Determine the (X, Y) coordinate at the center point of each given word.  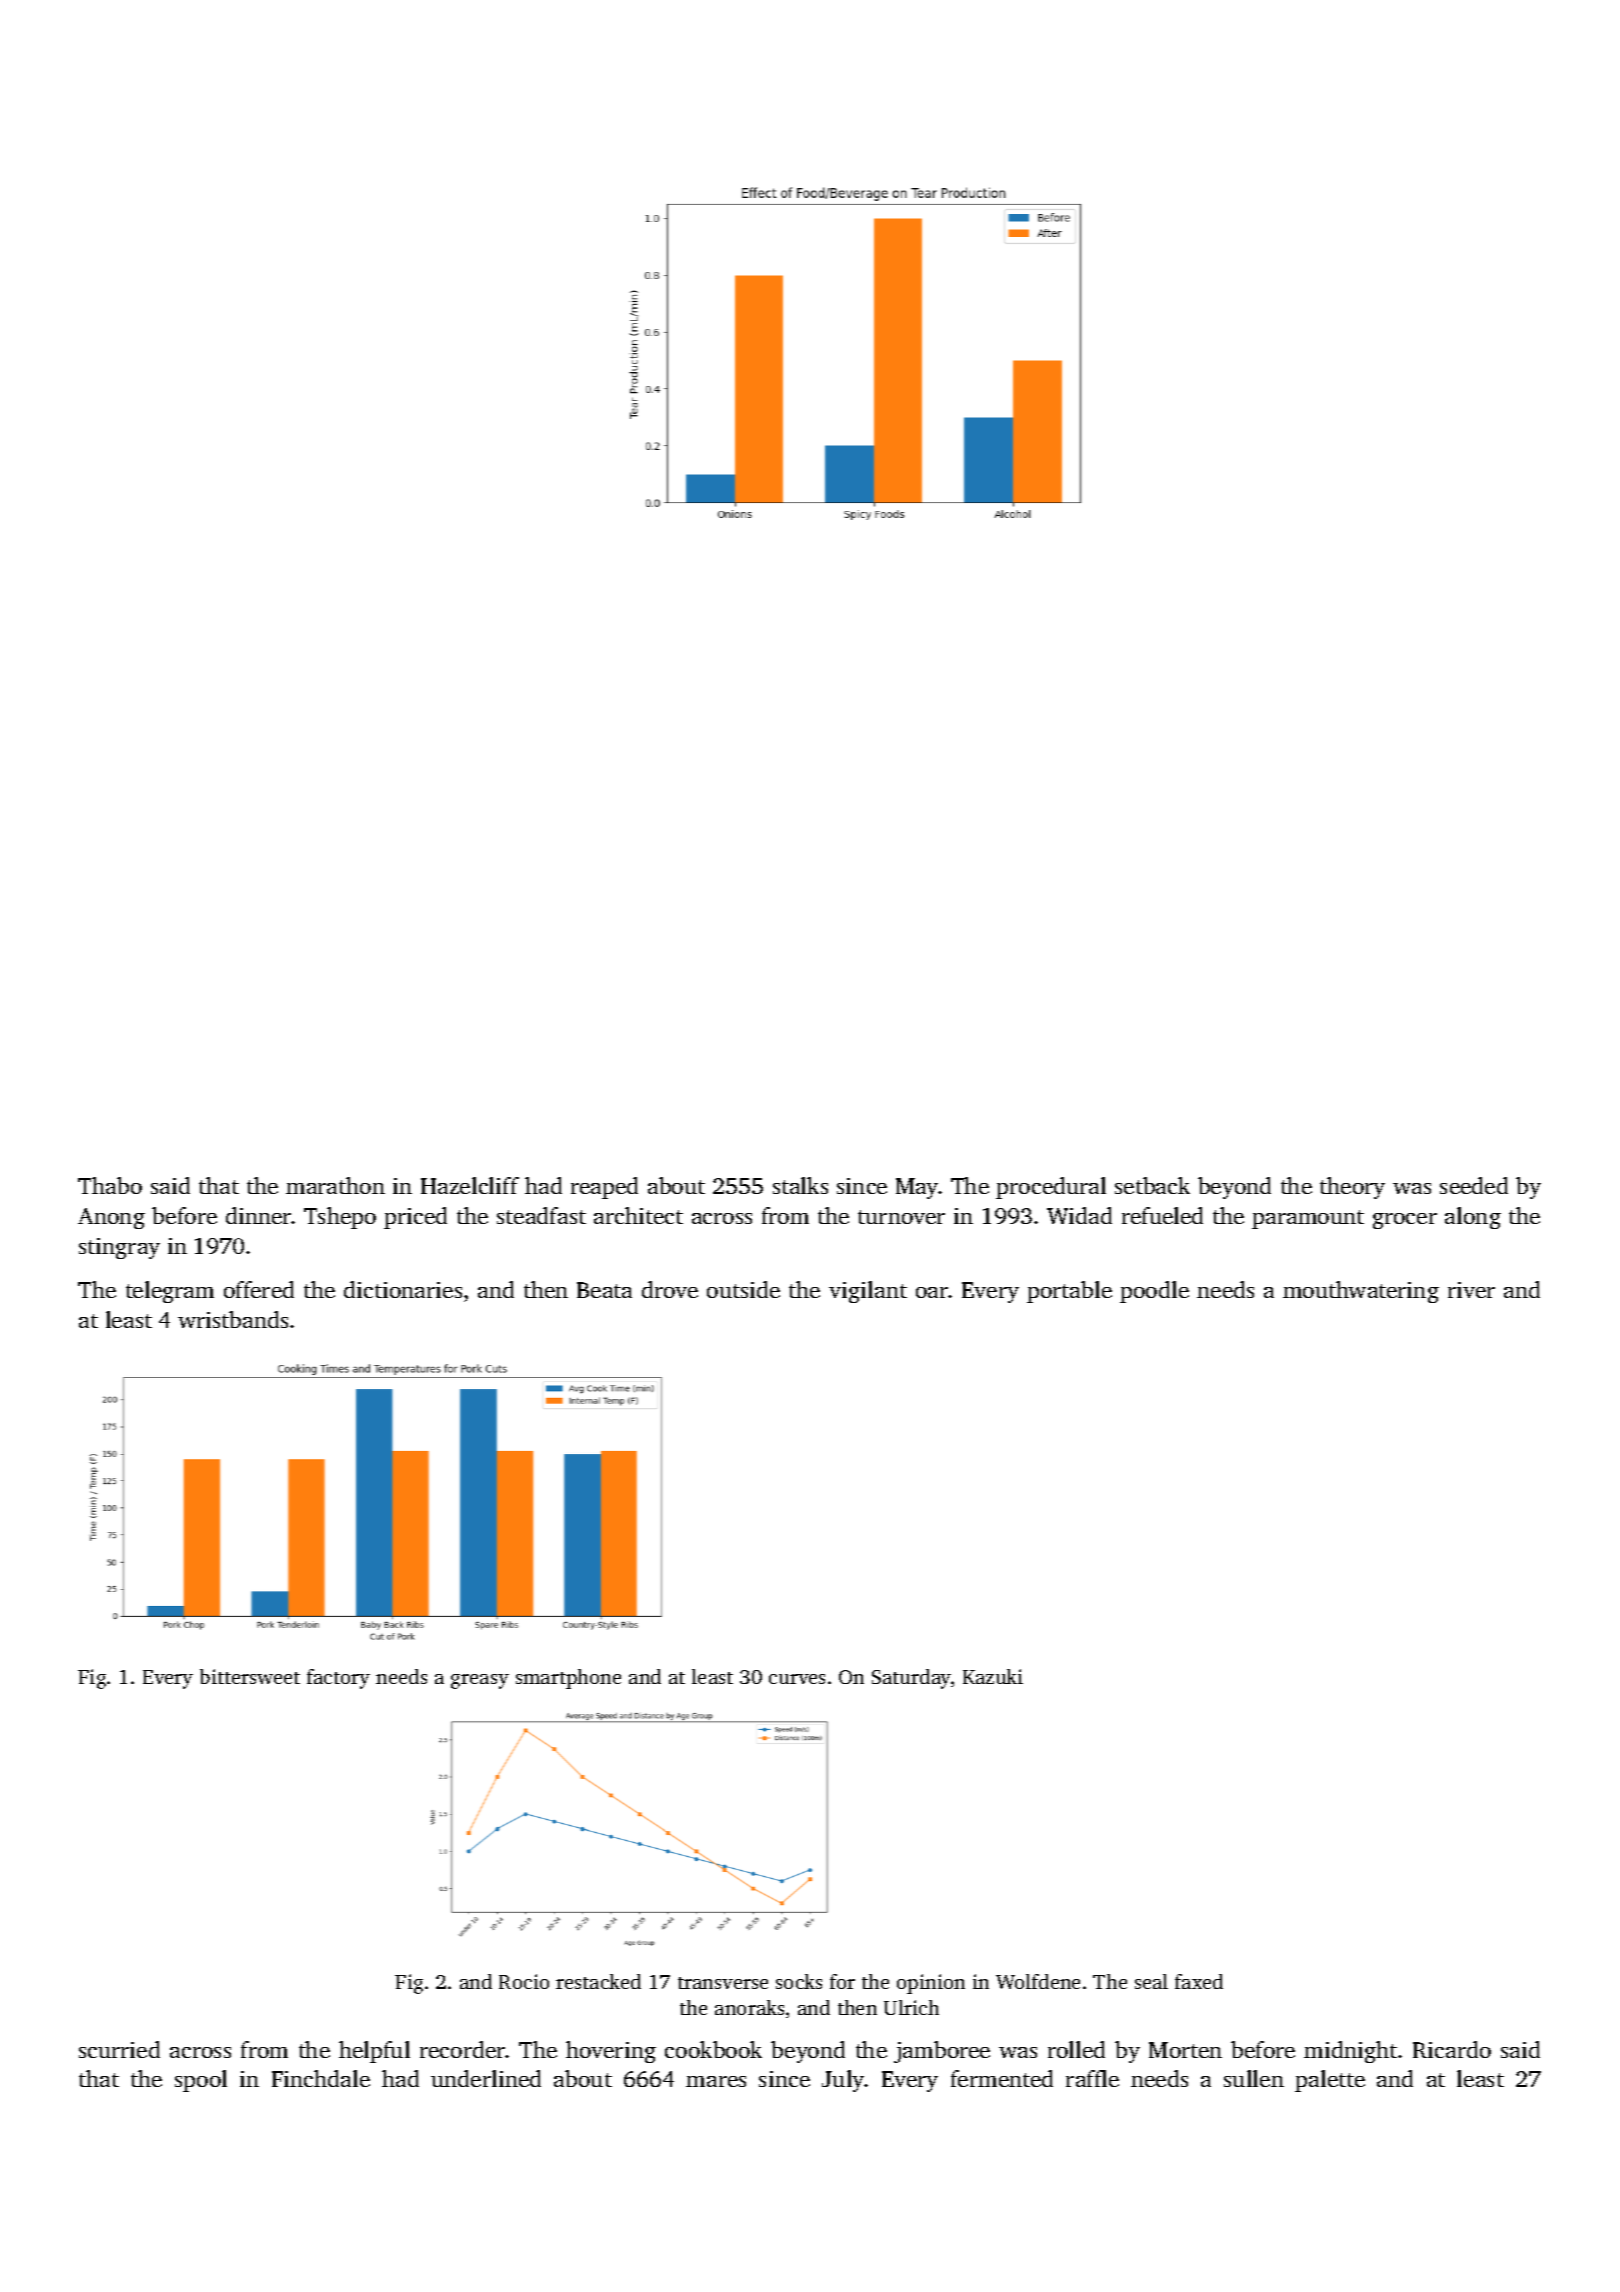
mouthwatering (1361, 1292)
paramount (1308, 1219)
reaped (604, 1188)
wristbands (233, 1319)
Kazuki (993, 1676)
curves (797, 1679)
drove (670, 1289)
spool (201, 2081)
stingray (119, 1248)
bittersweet (250, 1676)
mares (716, 2081)
